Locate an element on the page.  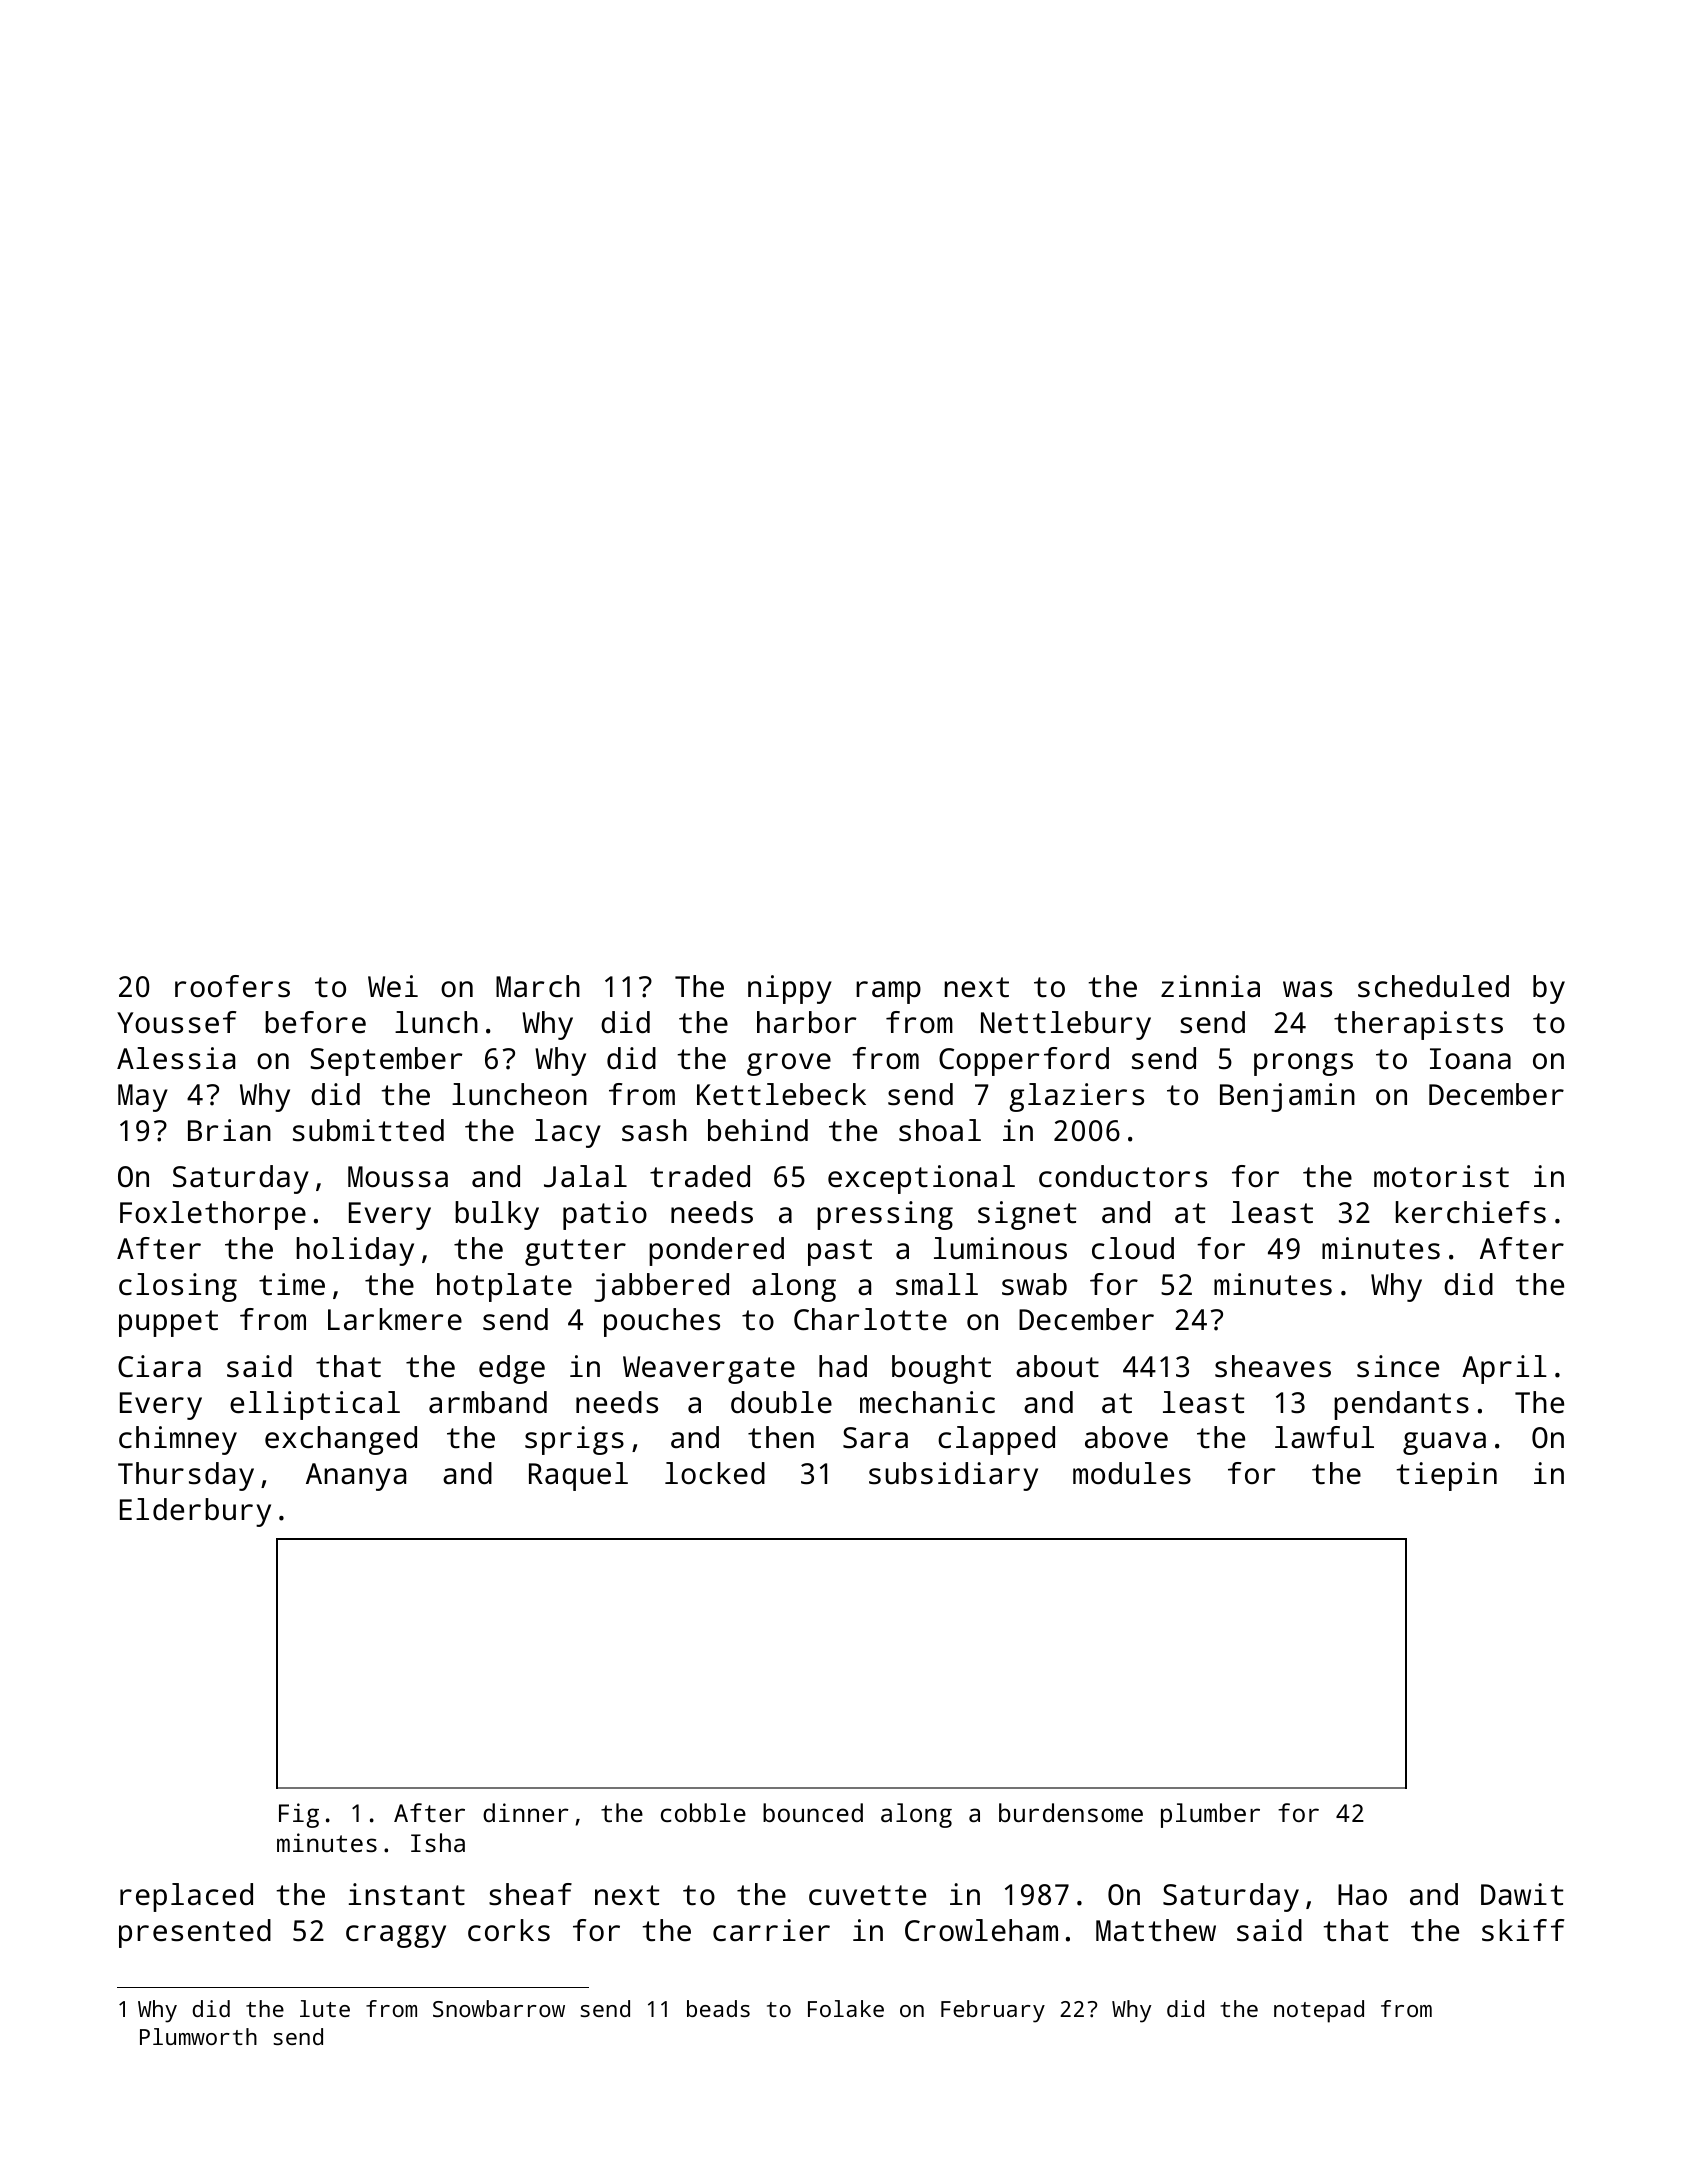
dinner is located at coordinates (526, 1812).
